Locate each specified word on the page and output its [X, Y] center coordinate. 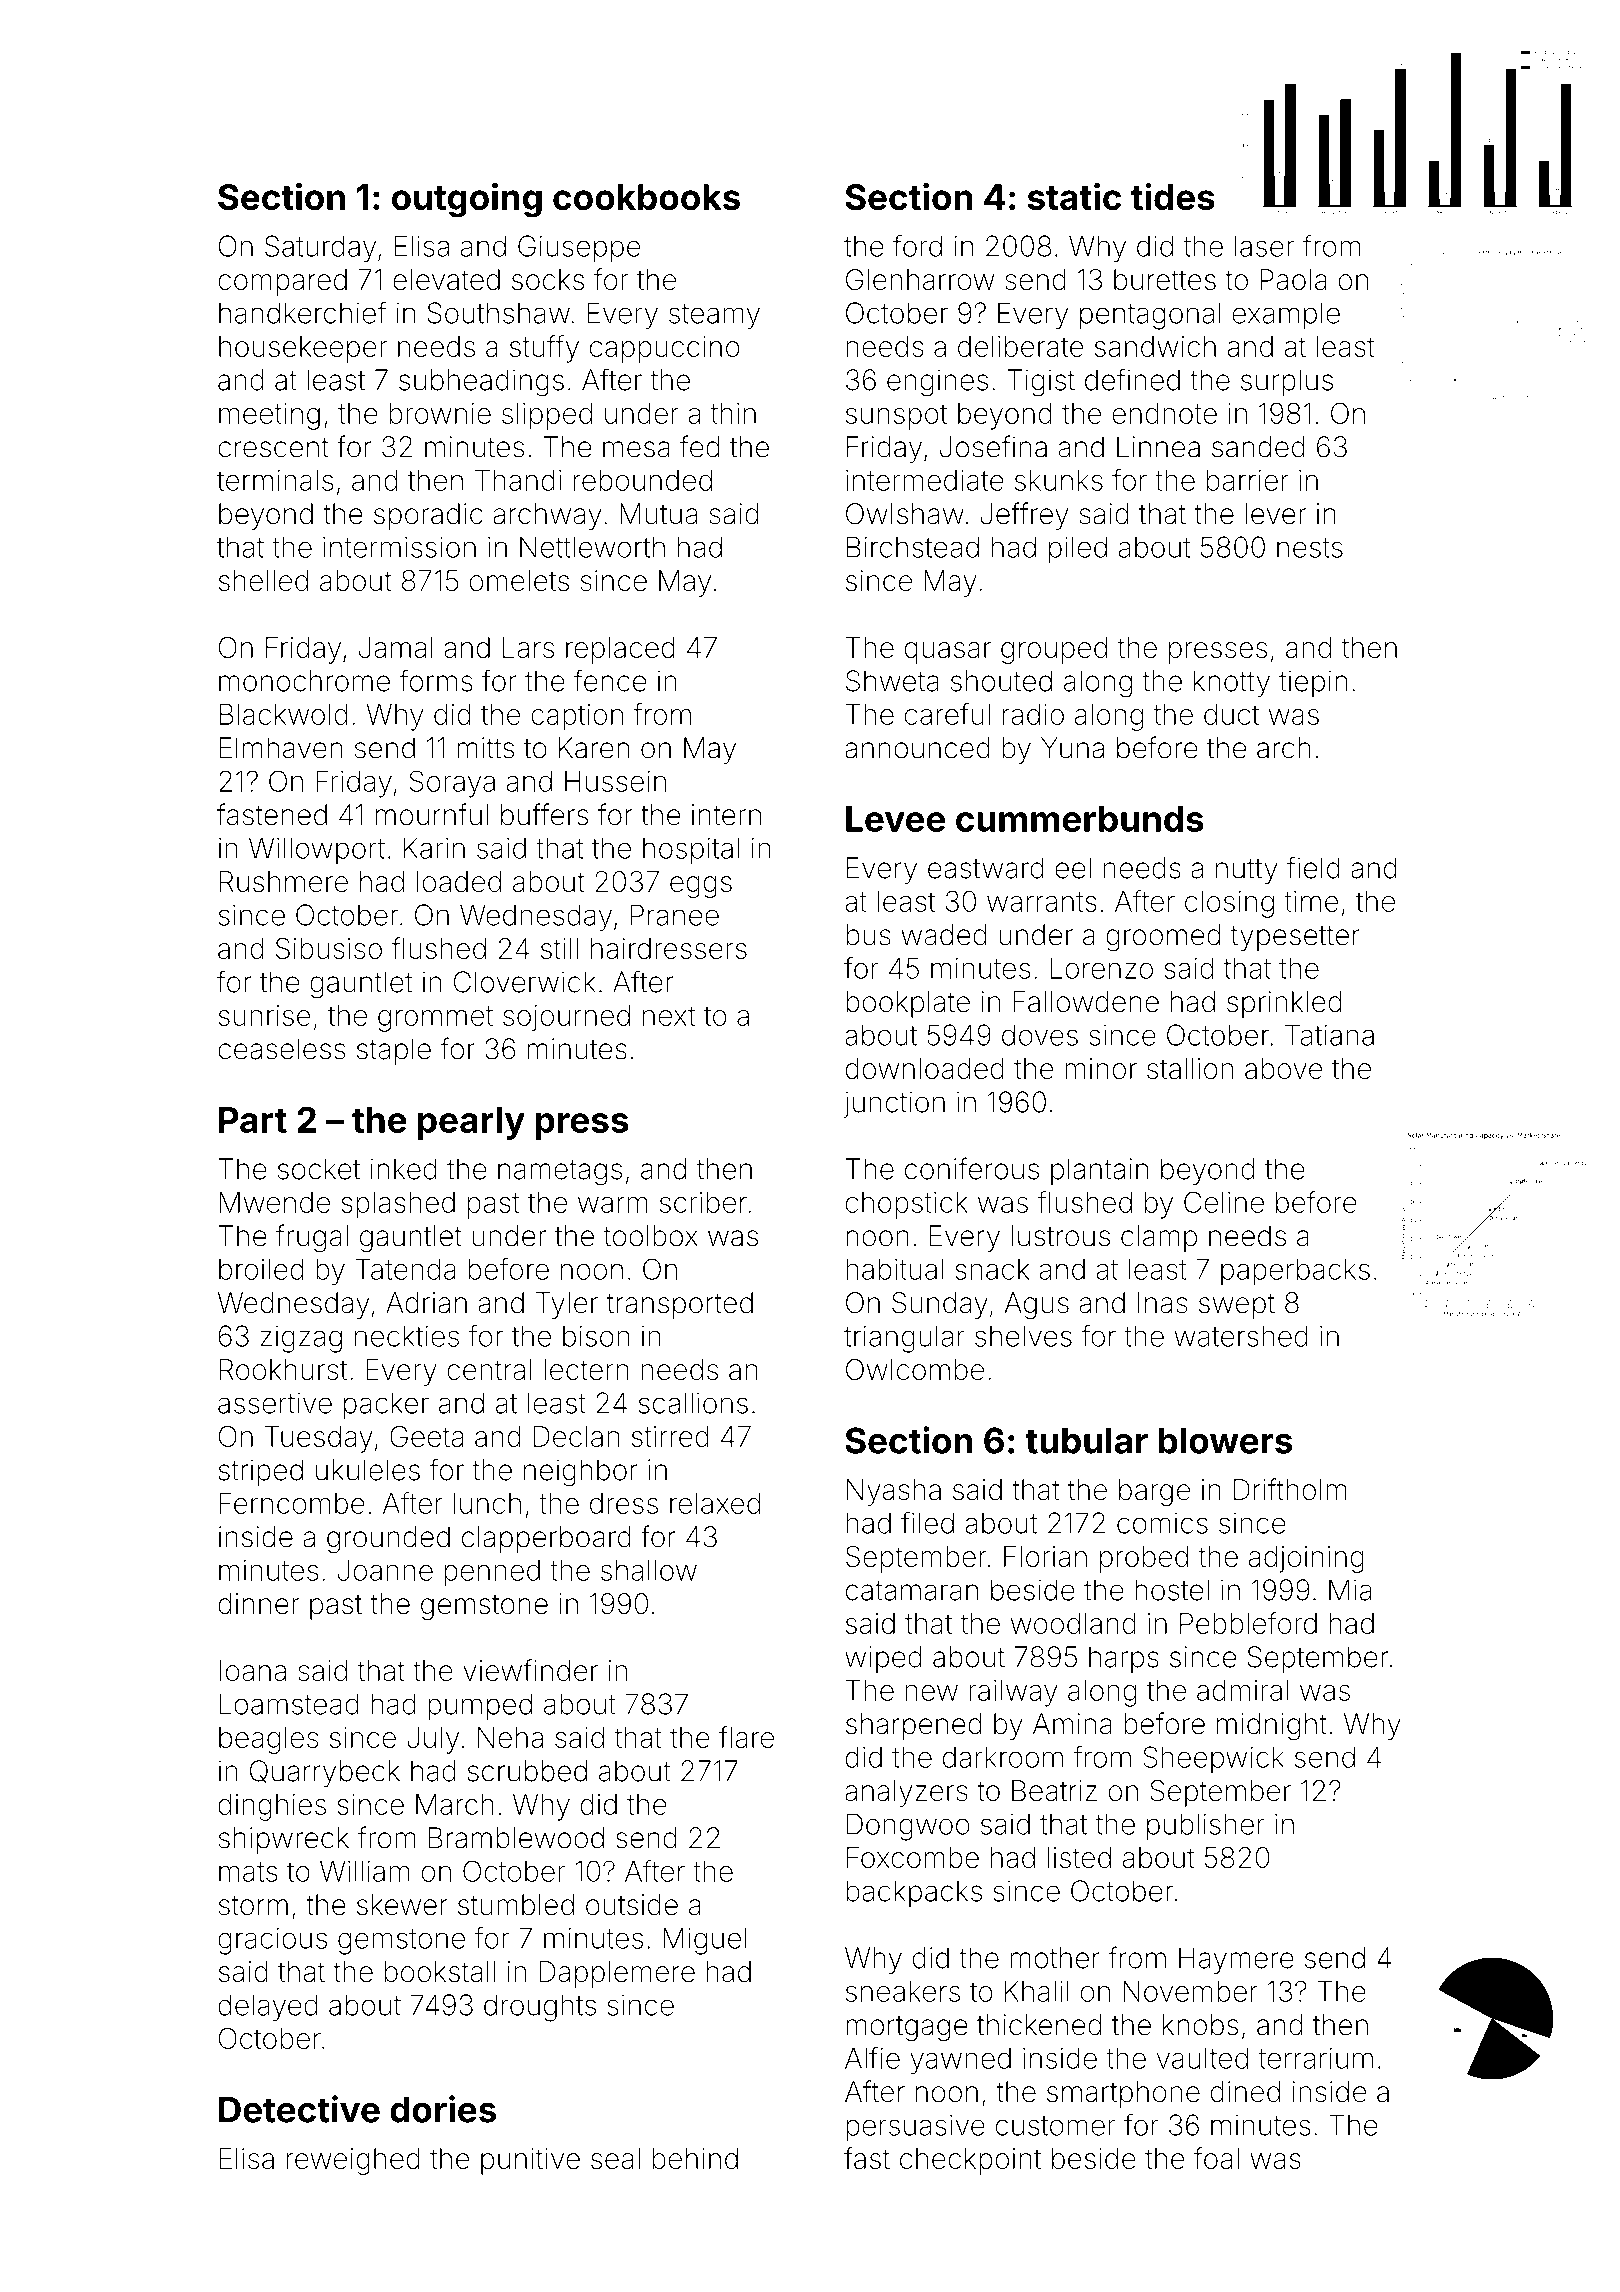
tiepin [1313, 683]
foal [1216, 2158]
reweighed [353, 2161]
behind [695, 2158]
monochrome [304, 681]
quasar [948, 653]
